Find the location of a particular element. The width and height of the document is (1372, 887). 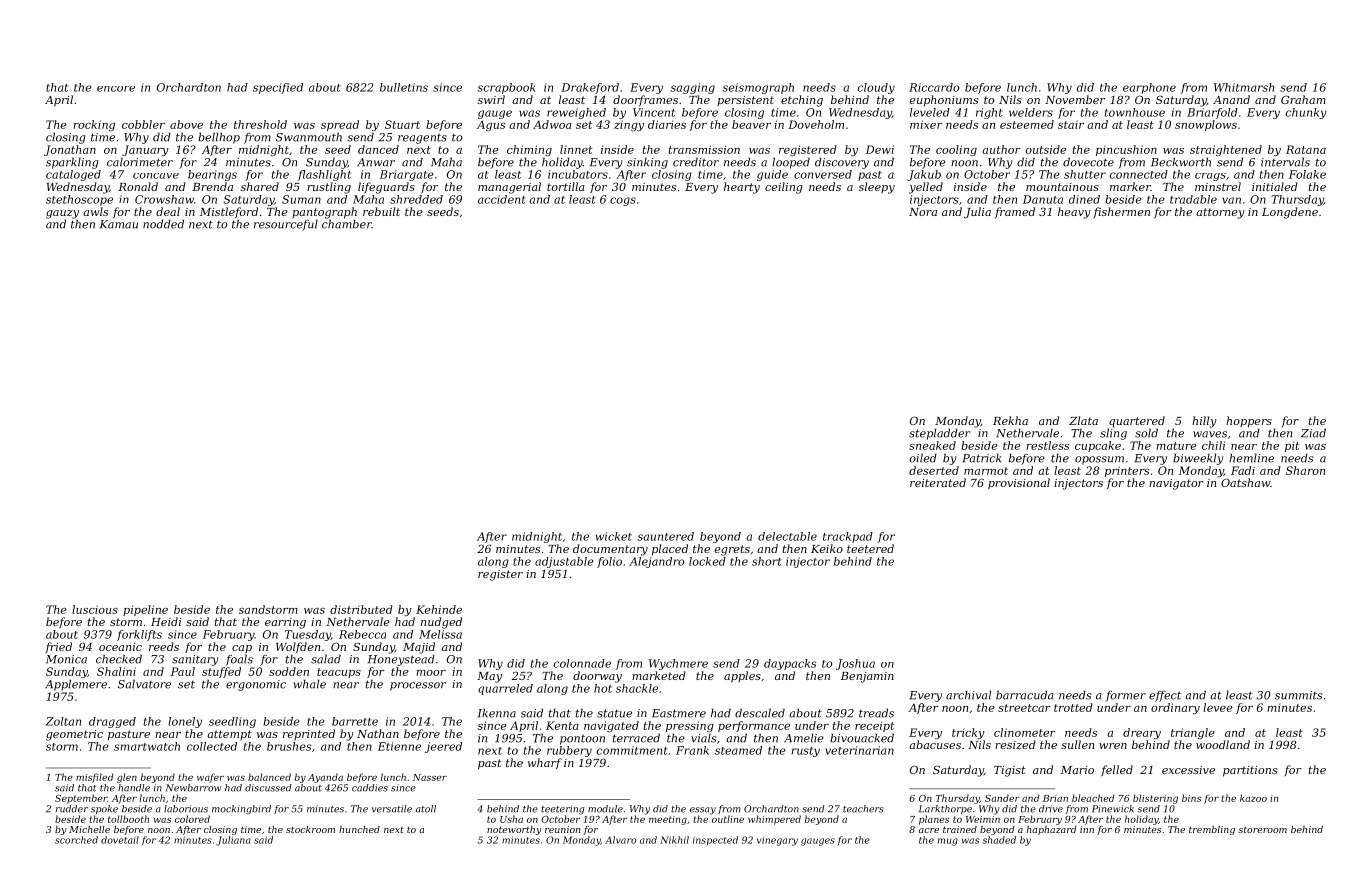

wicket is located at coordinates (614, 536).
